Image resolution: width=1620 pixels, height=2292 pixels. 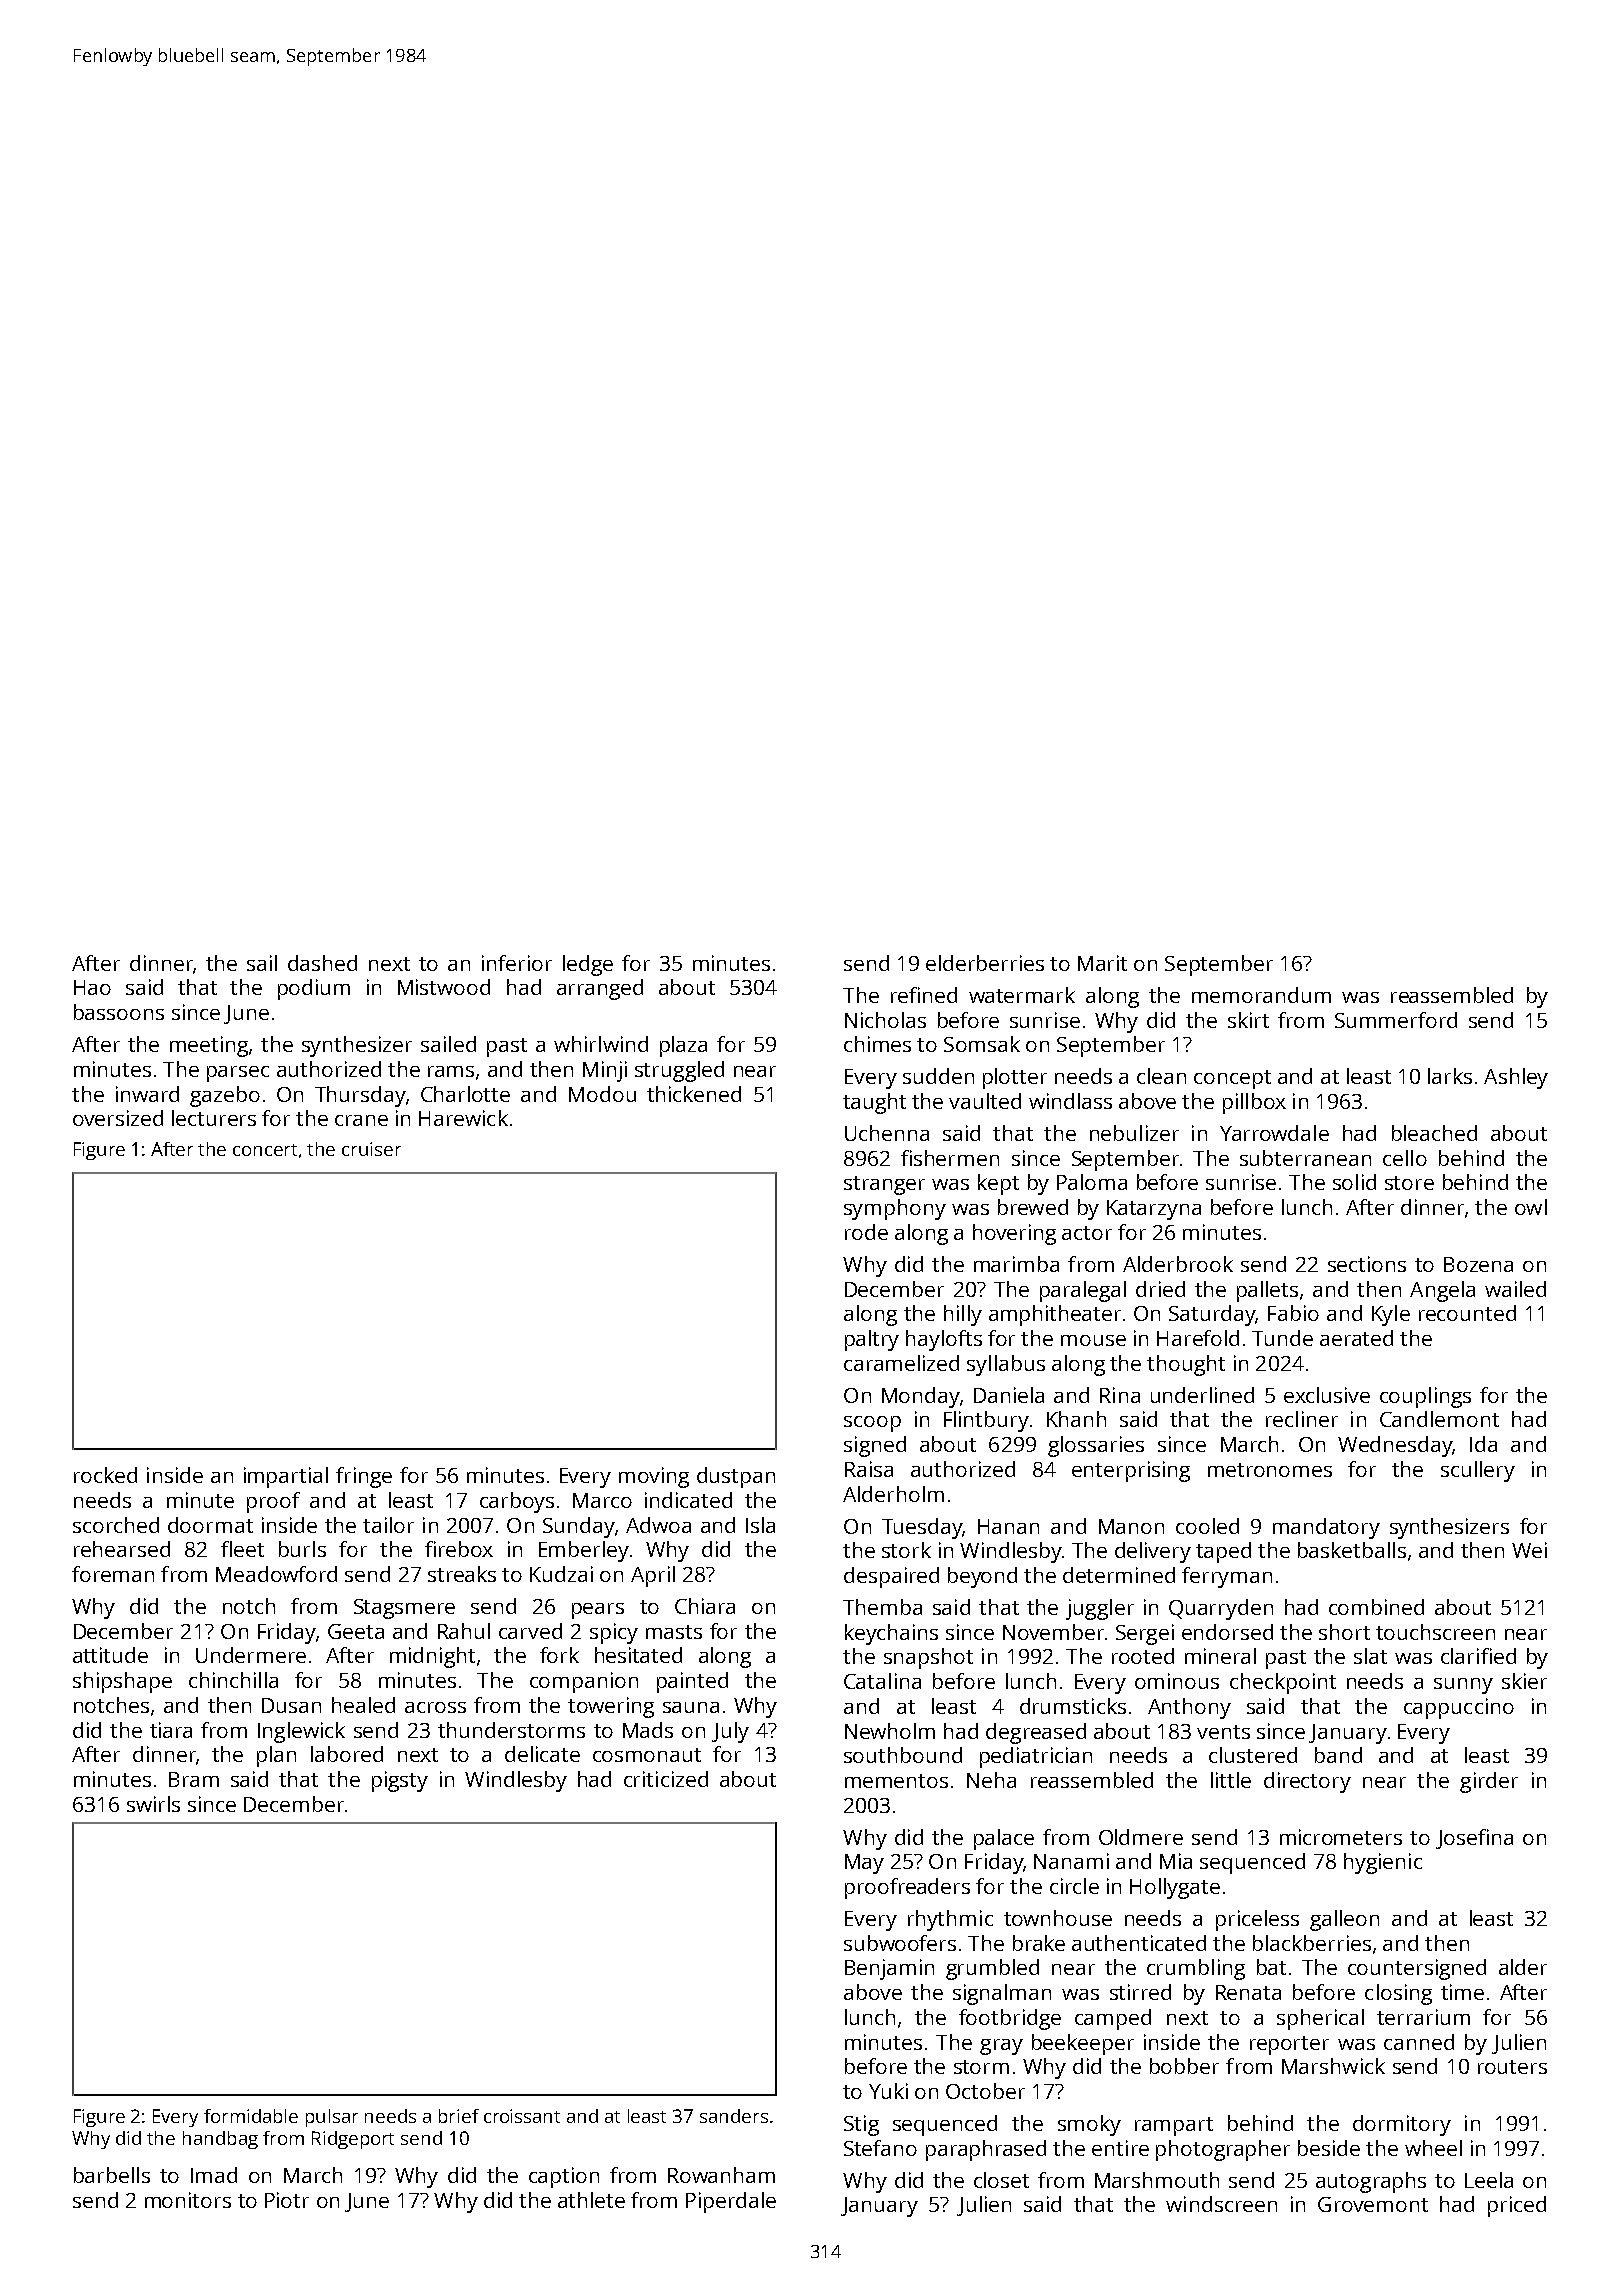 What do you see at coordinates (105, 1475) in the document?
I see `rocked` at bounding box center [105, 1475].
